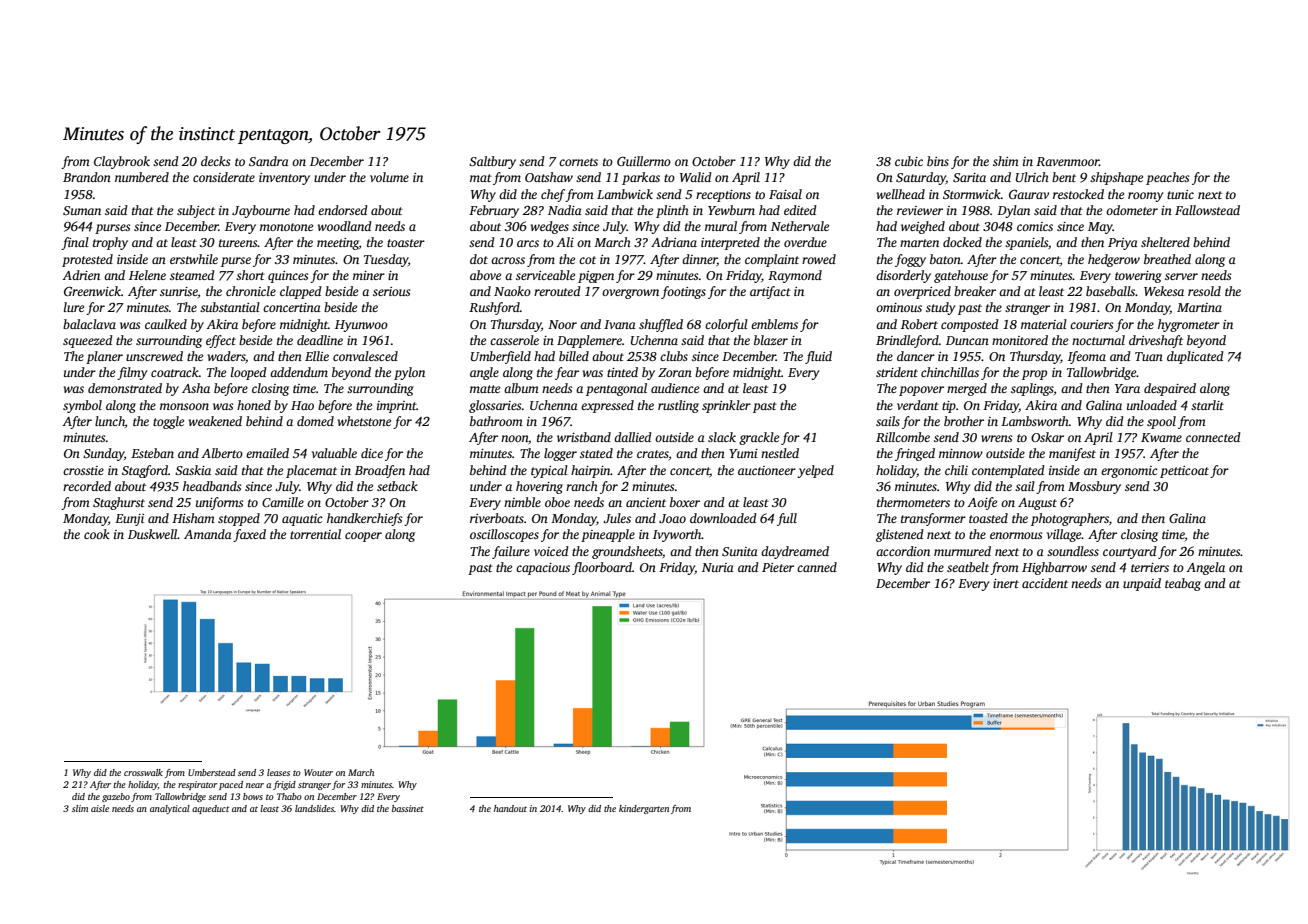 The height and width of the page is (924, 1308). I want to click on study, so click(940, 308).
